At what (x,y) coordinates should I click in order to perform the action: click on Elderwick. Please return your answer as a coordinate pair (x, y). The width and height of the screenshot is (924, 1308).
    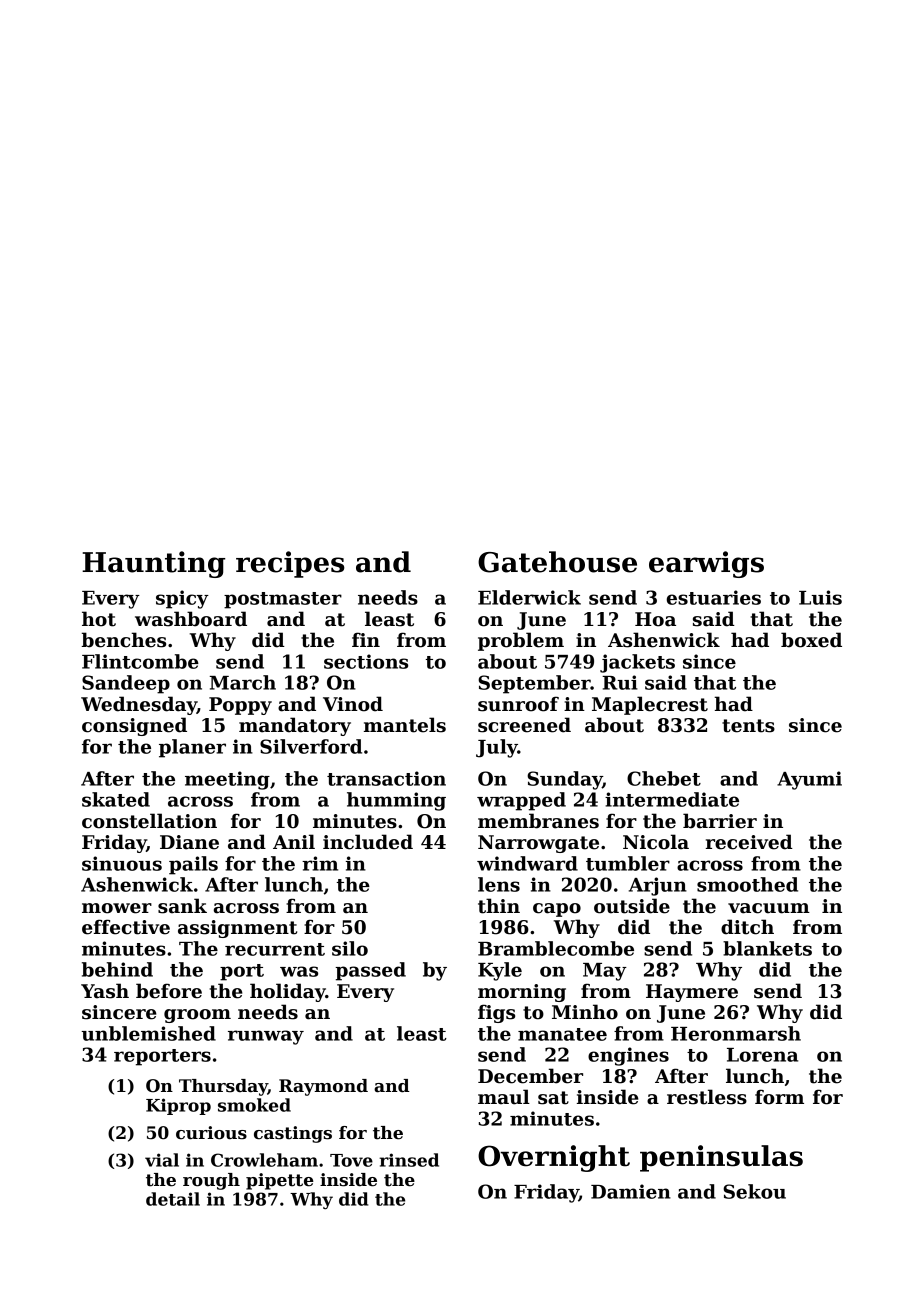
    Looking at the image, I should click on (529, 597).
